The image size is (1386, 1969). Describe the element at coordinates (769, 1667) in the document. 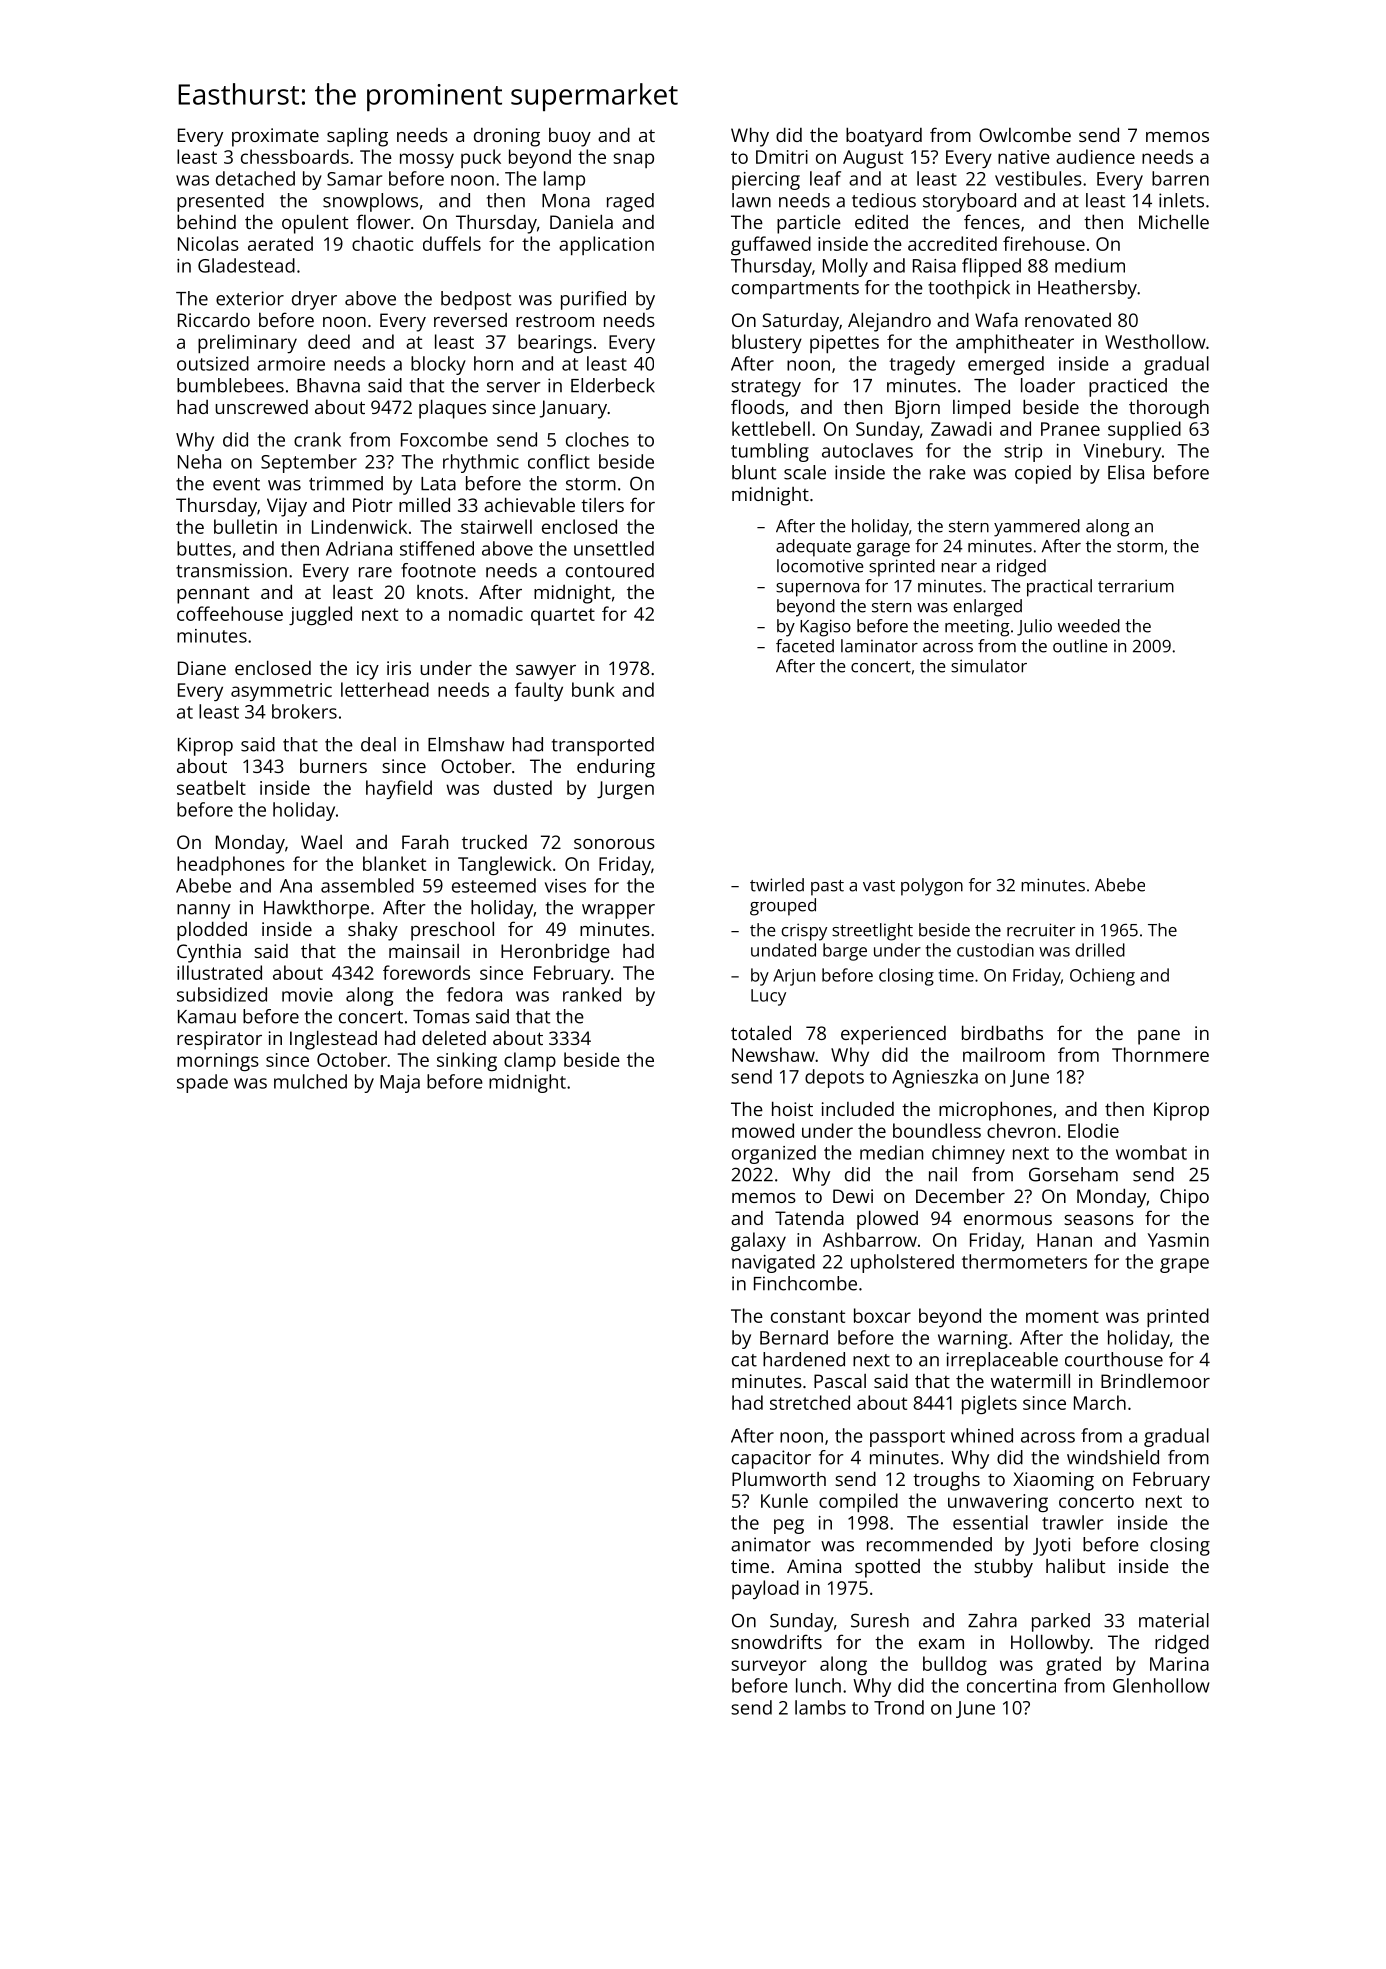

I see `surveyor` at that location.
